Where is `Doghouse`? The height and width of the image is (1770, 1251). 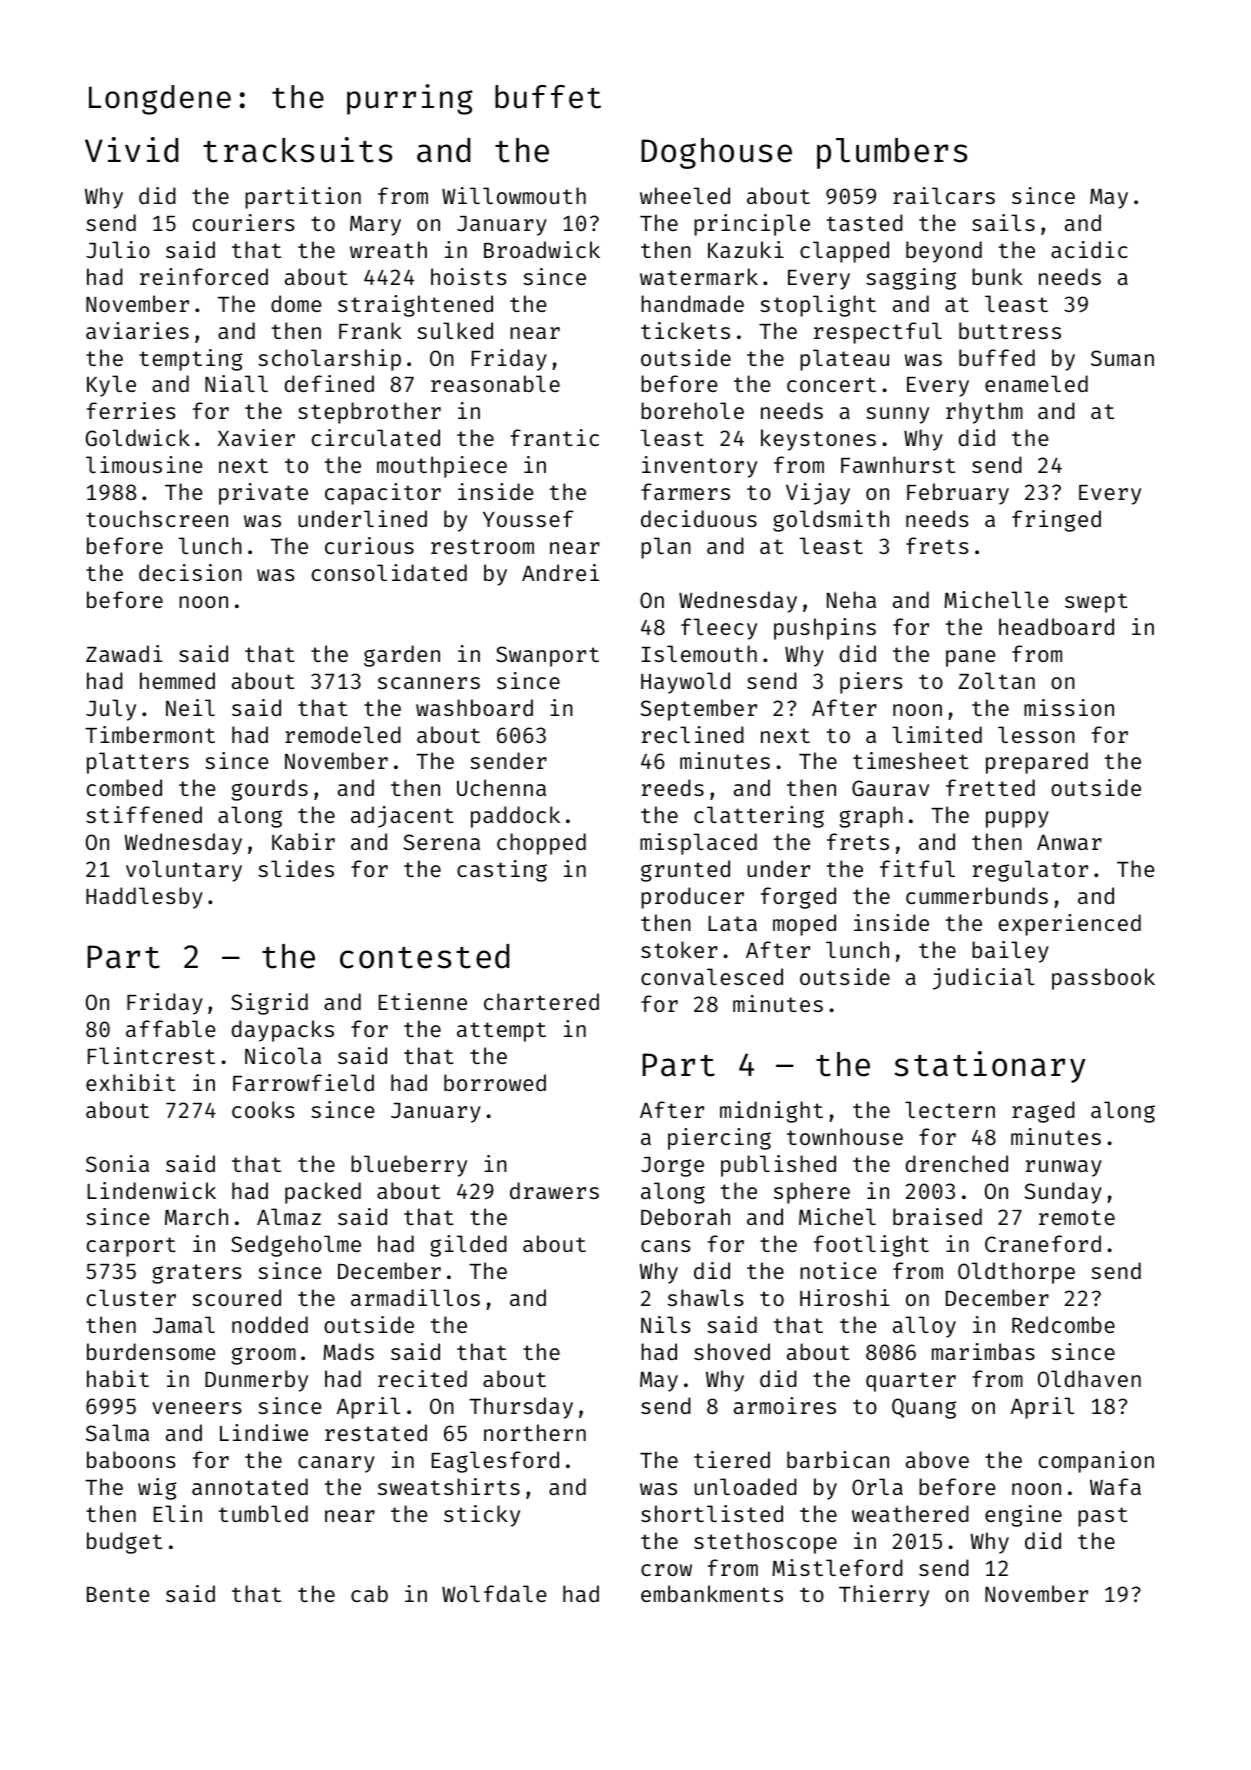 Doghouse is located at coordinates (716, 153).
